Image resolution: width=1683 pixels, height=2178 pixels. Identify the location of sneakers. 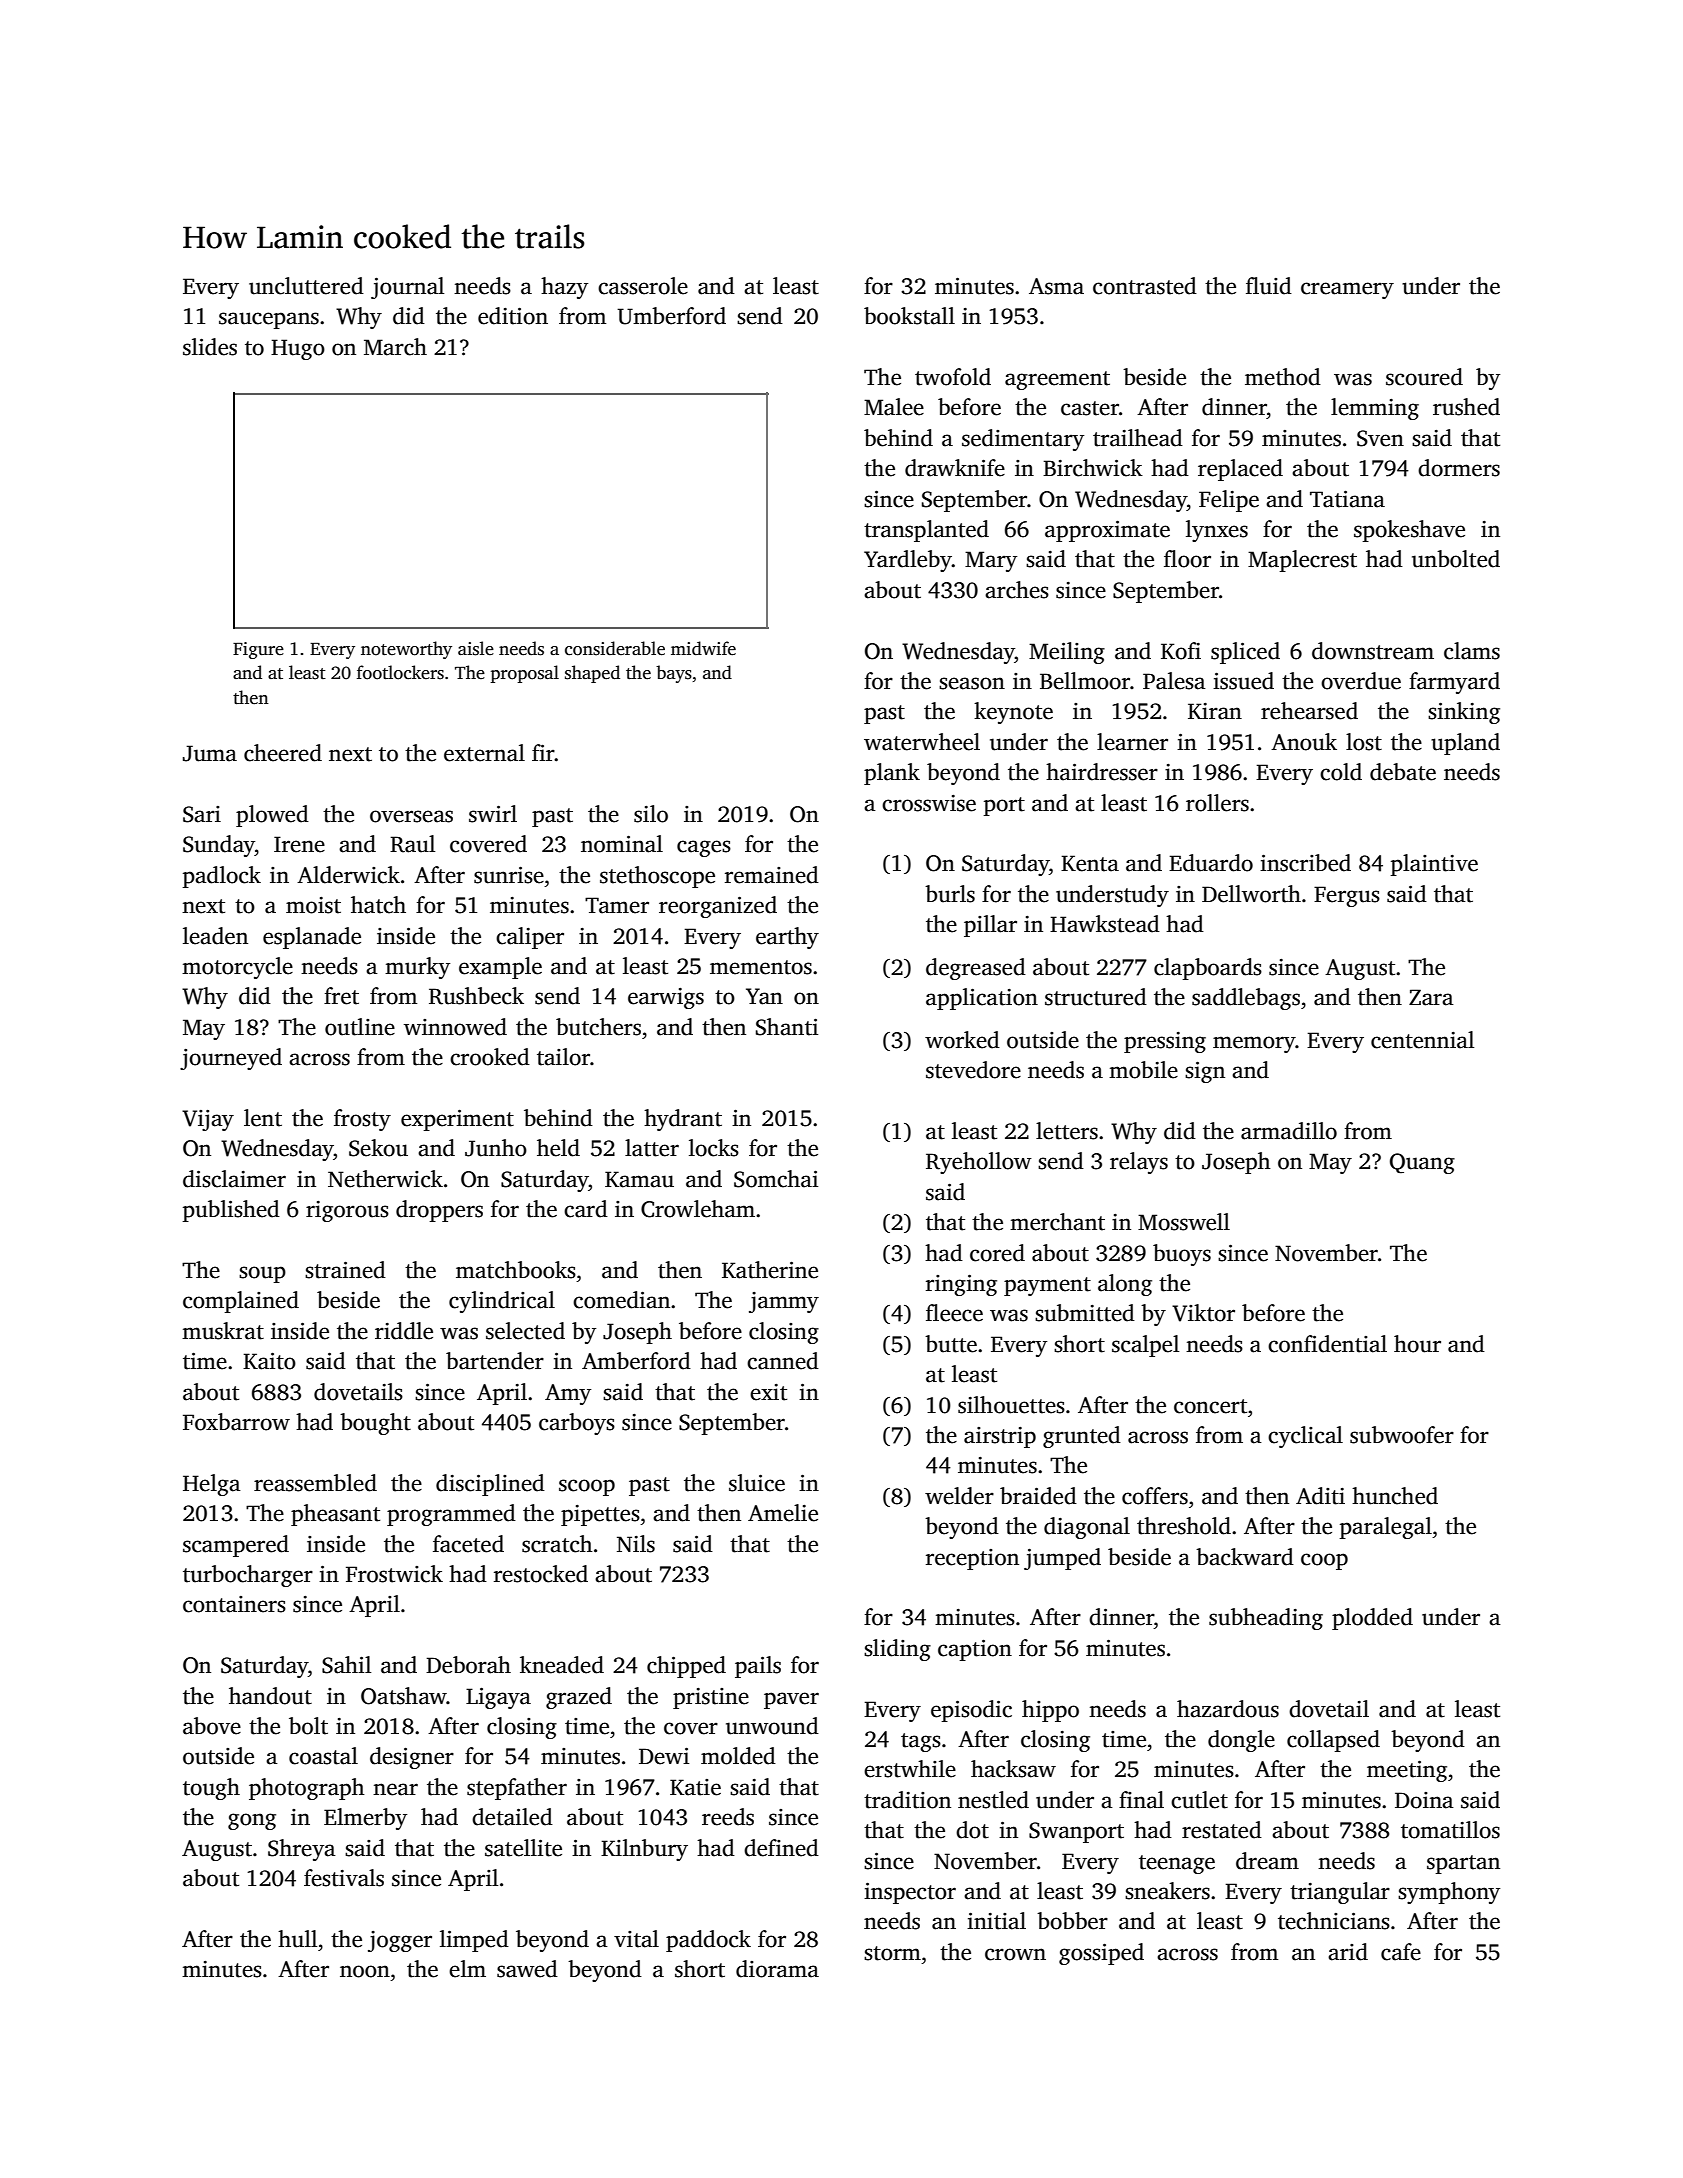
(1167, 1891).
